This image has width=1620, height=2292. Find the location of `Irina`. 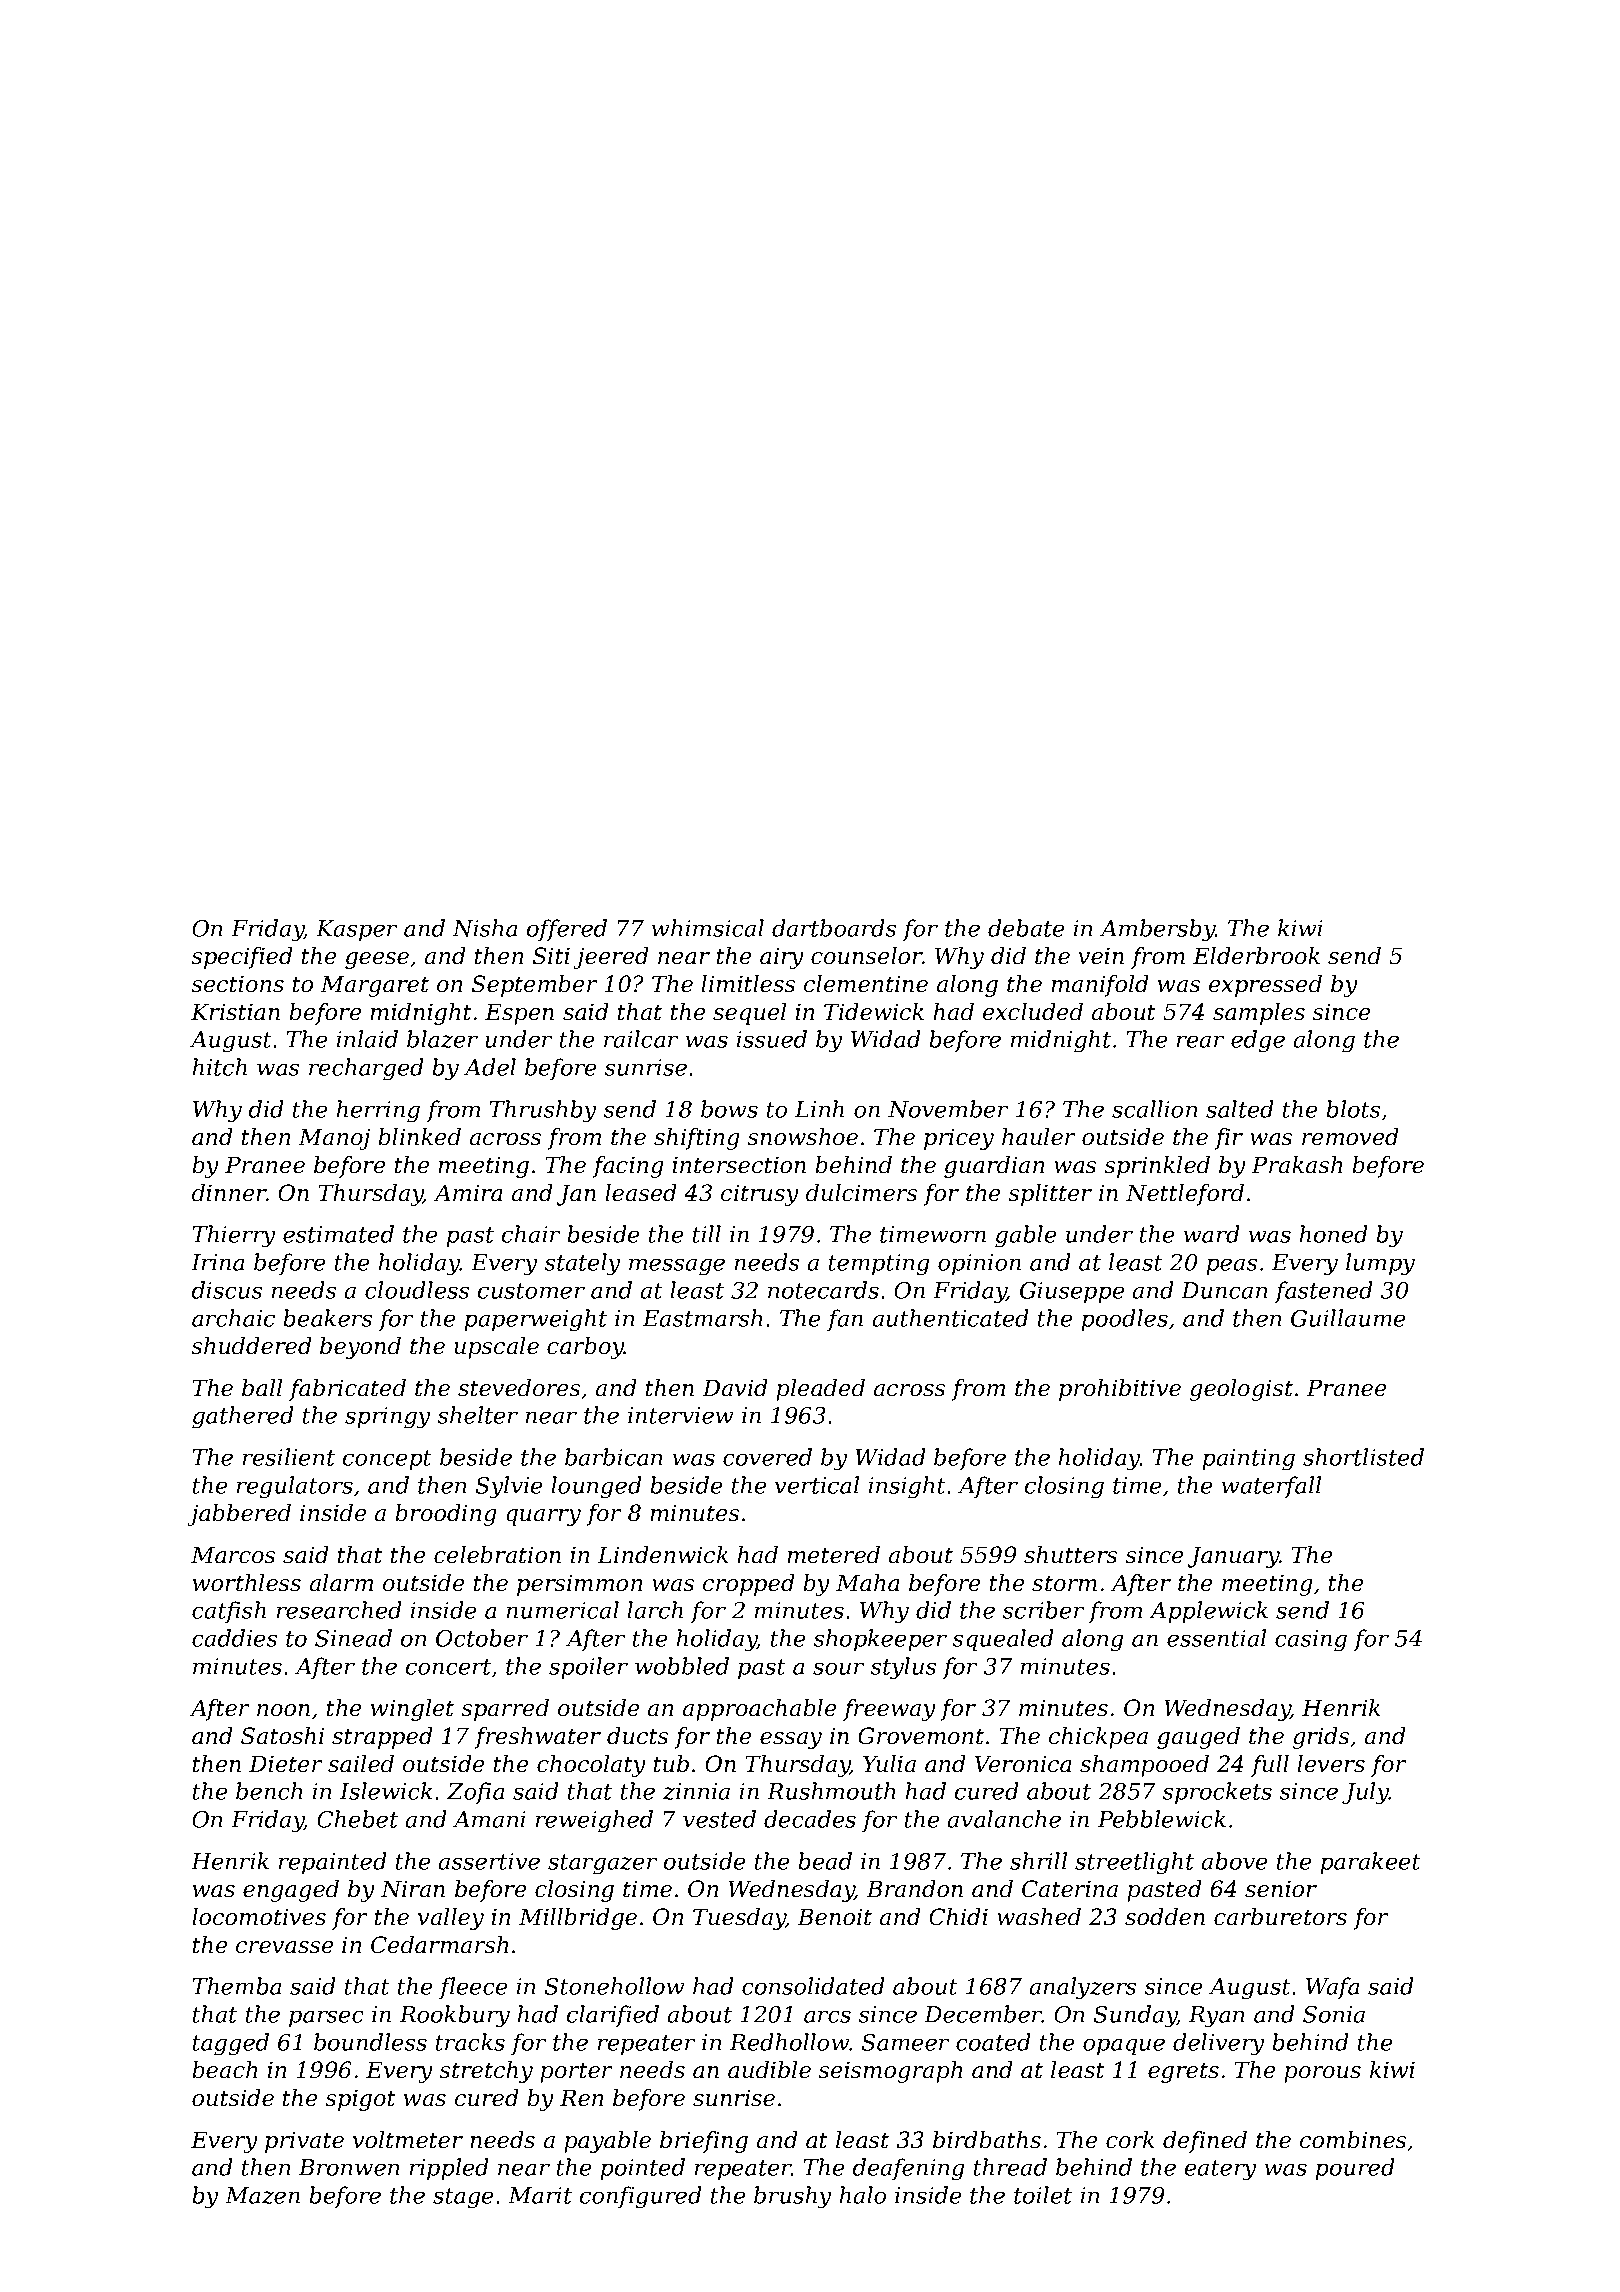

Irina is located at coordinates (218, 1262).
